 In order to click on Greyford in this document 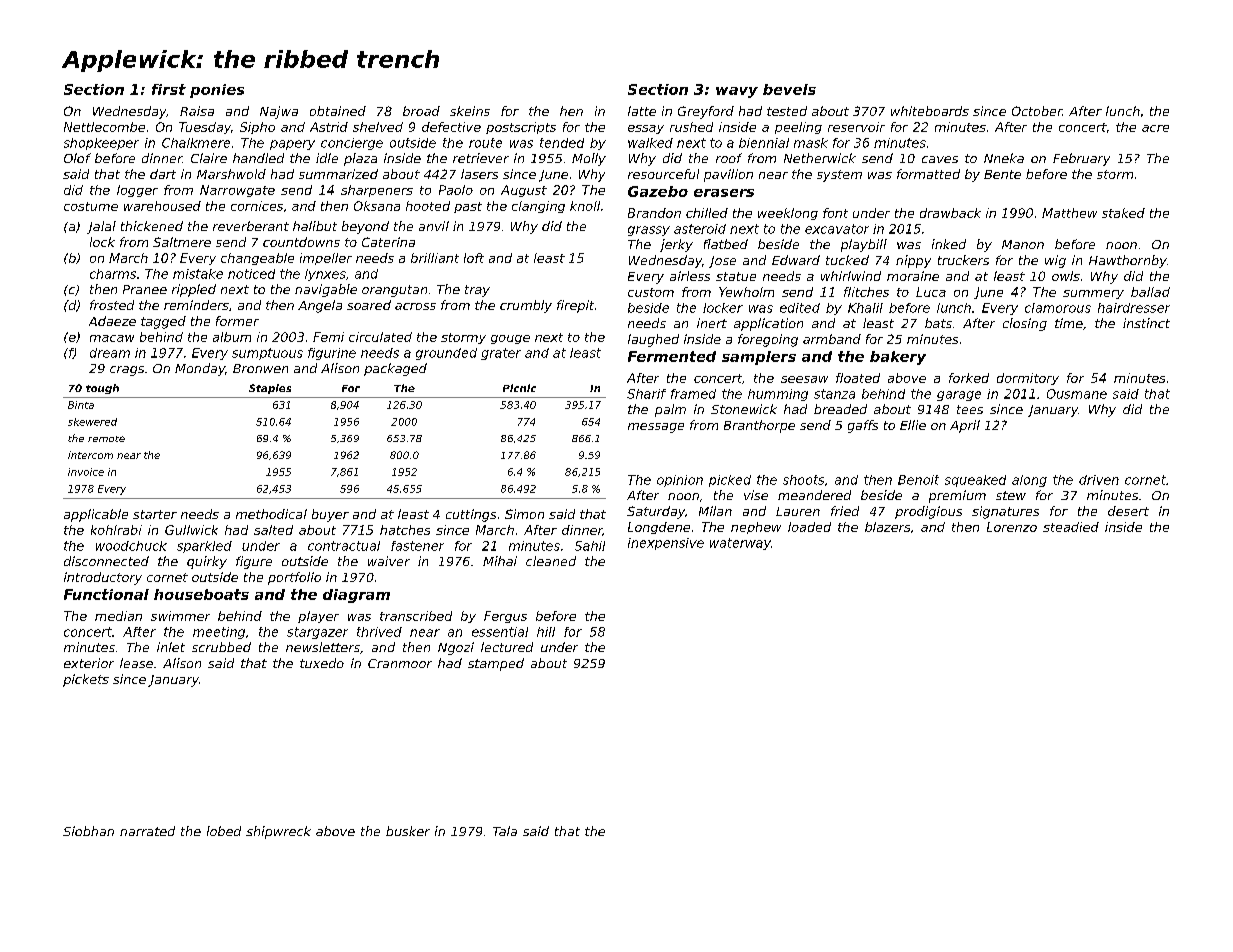, I will do `click(706, 112)`.
